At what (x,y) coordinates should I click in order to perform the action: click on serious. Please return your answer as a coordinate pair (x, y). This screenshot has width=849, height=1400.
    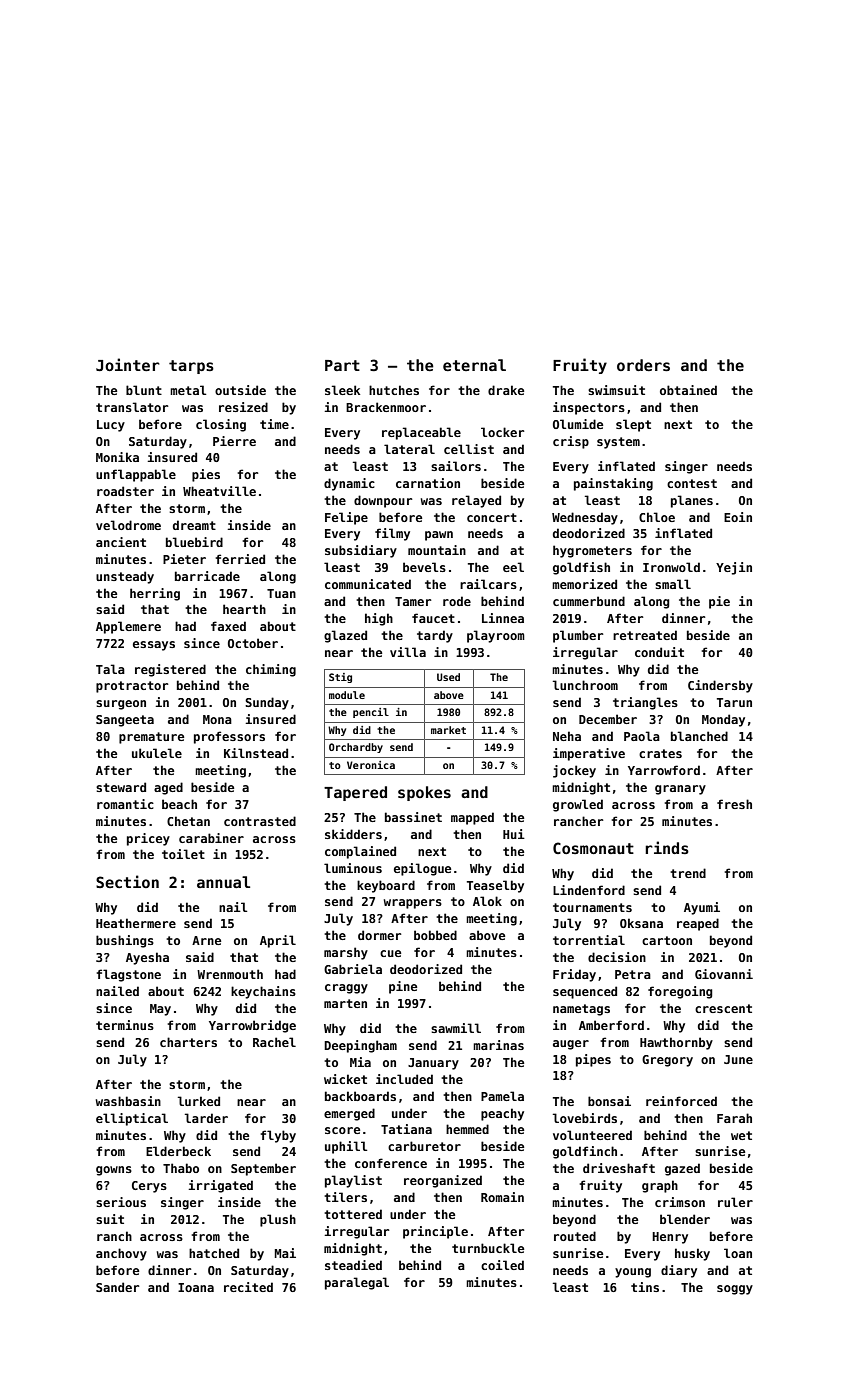
    Looking at the image, I should click on (121, 1202).
